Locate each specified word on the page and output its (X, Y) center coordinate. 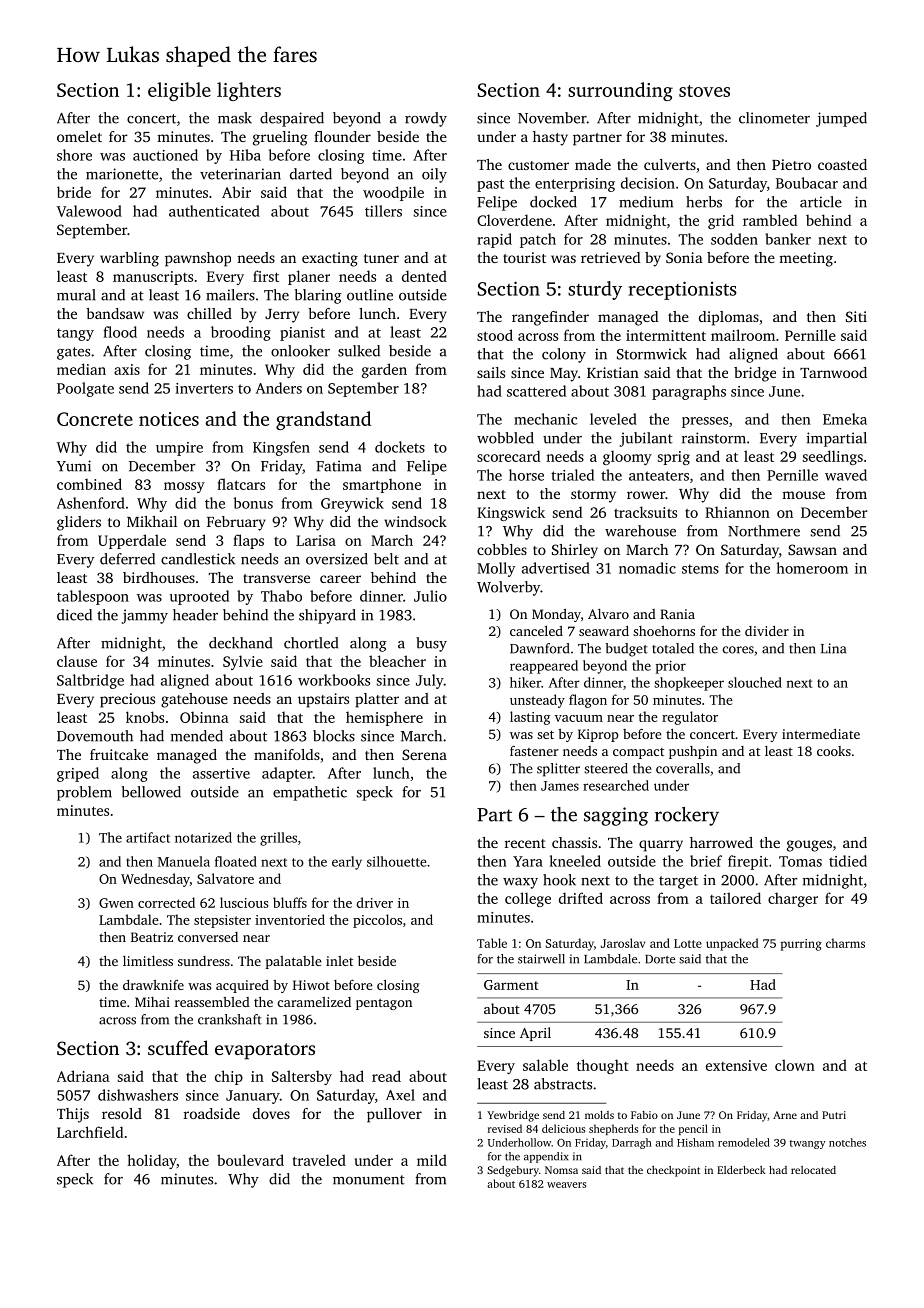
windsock (415, 521)
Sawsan (812, 549)
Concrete (95, 419)
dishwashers (138, 1095)
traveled (319, 1160)
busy (431, 644)
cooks (834, 751)
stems (700, 569)
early (347, 863)
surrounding (620, 91)
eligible (179, 91)
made (593, 164)
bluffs (290, 902)
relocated (813, 1170)
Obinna (204, 717)
